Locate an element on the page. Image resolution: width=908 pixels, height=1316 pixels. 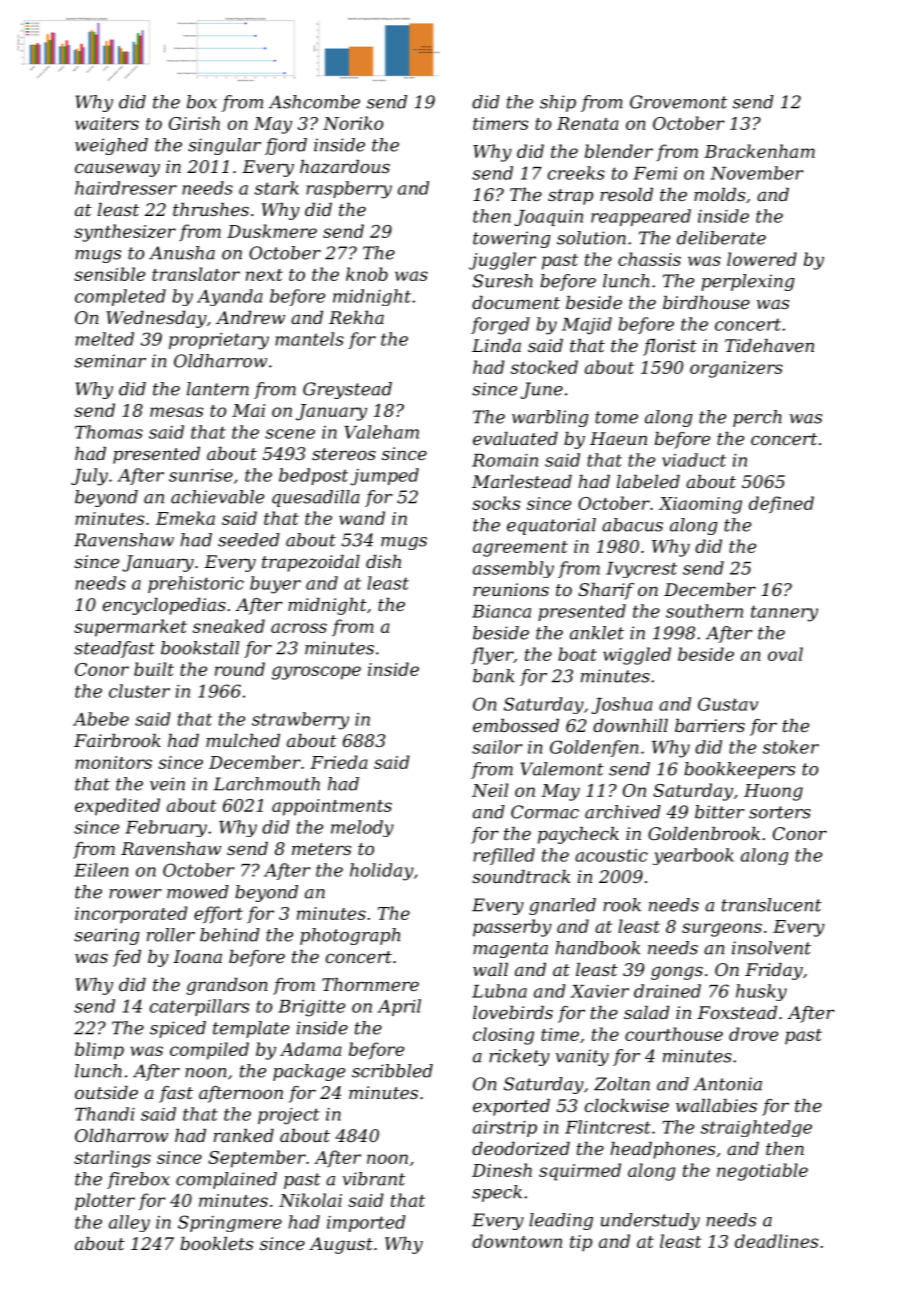
Duskmere is located at coordinates (272, 231).
